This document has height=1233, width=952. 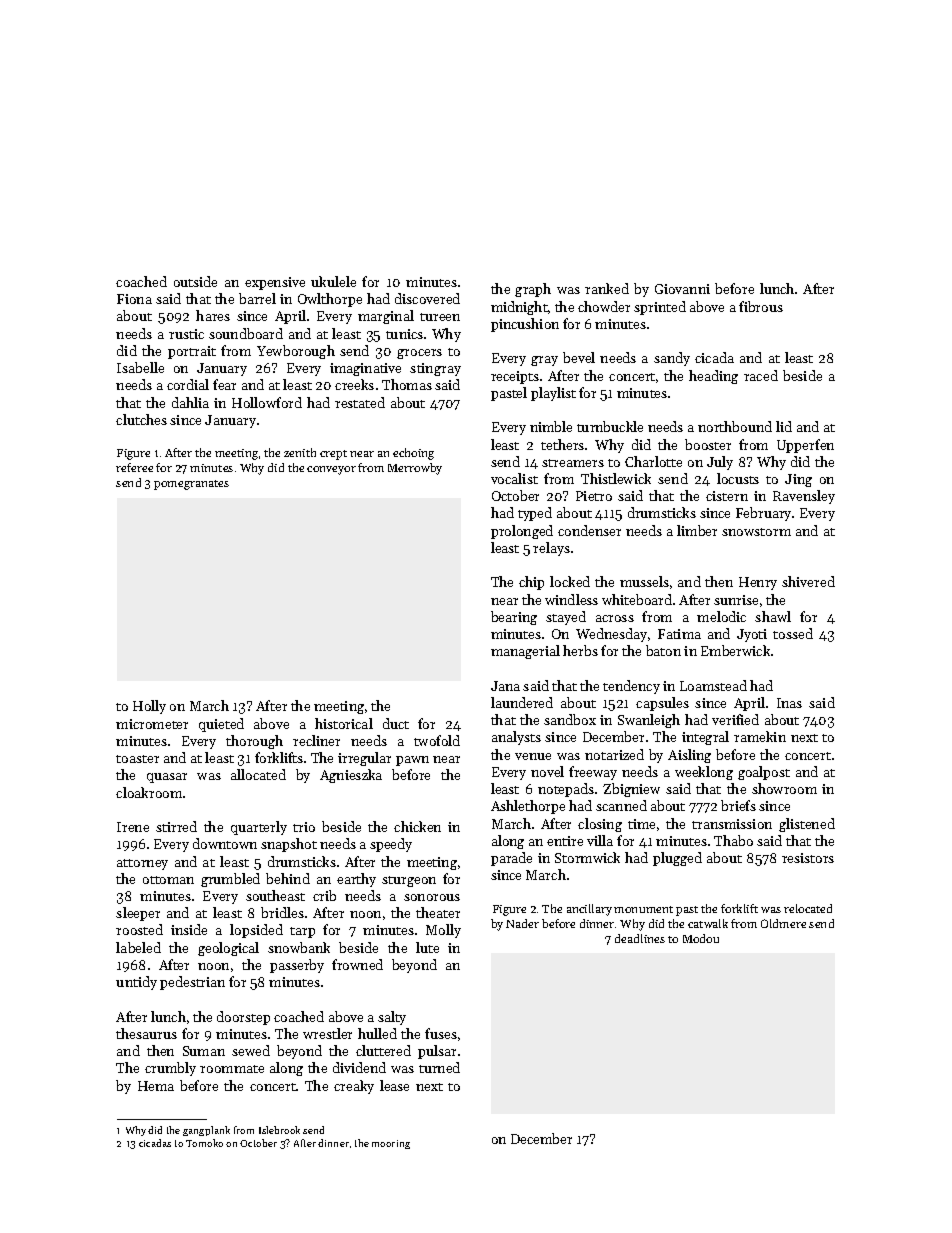 I want to click on goalpost, so click(x=764, y=773).
